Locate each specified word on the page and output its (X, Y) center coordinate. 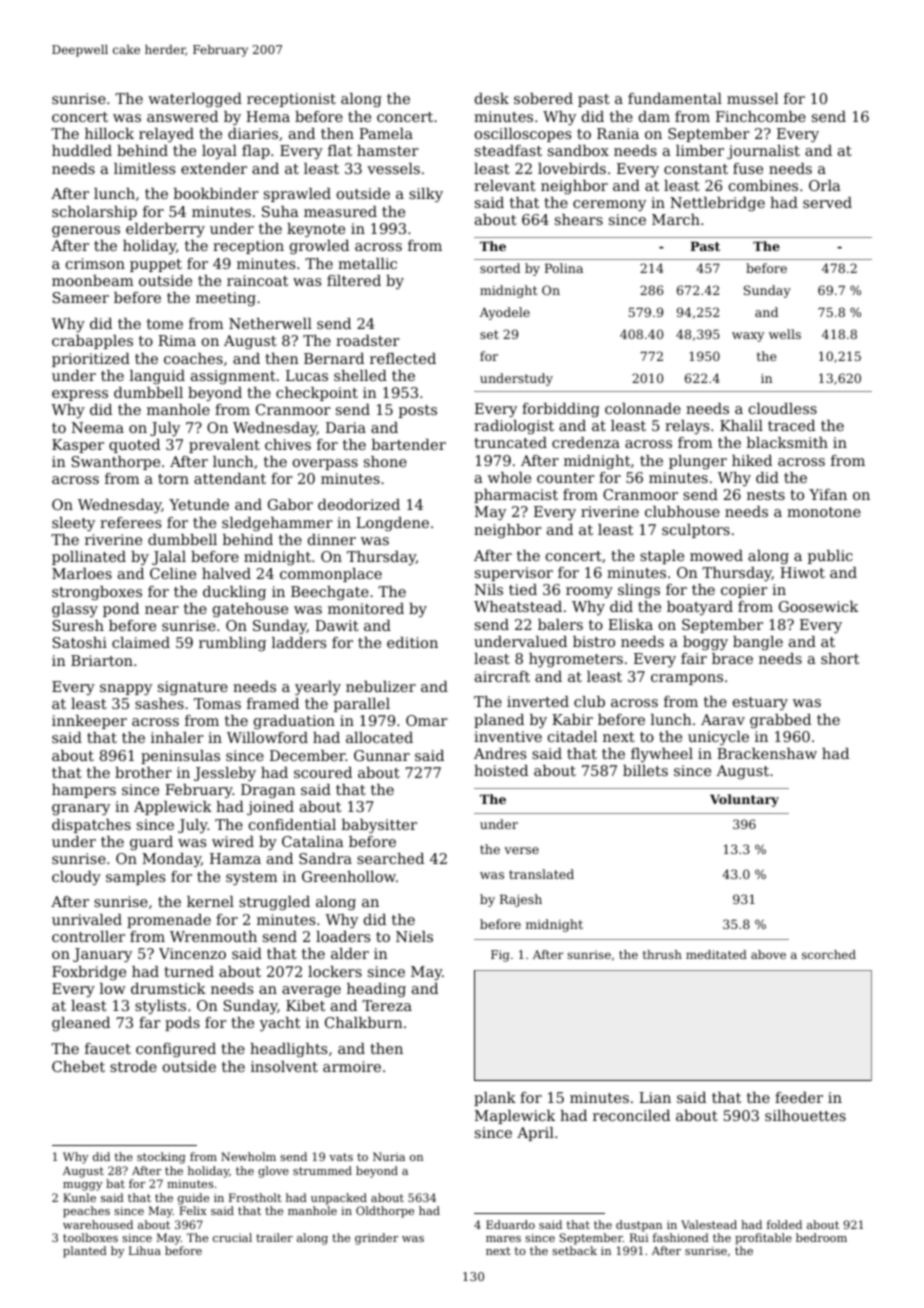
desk (492, 98)
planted (85, 1252)
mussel (752, 98)
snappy (126, 690)
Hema (268, 116)
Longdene (392, 524)
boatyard (700, 608)
